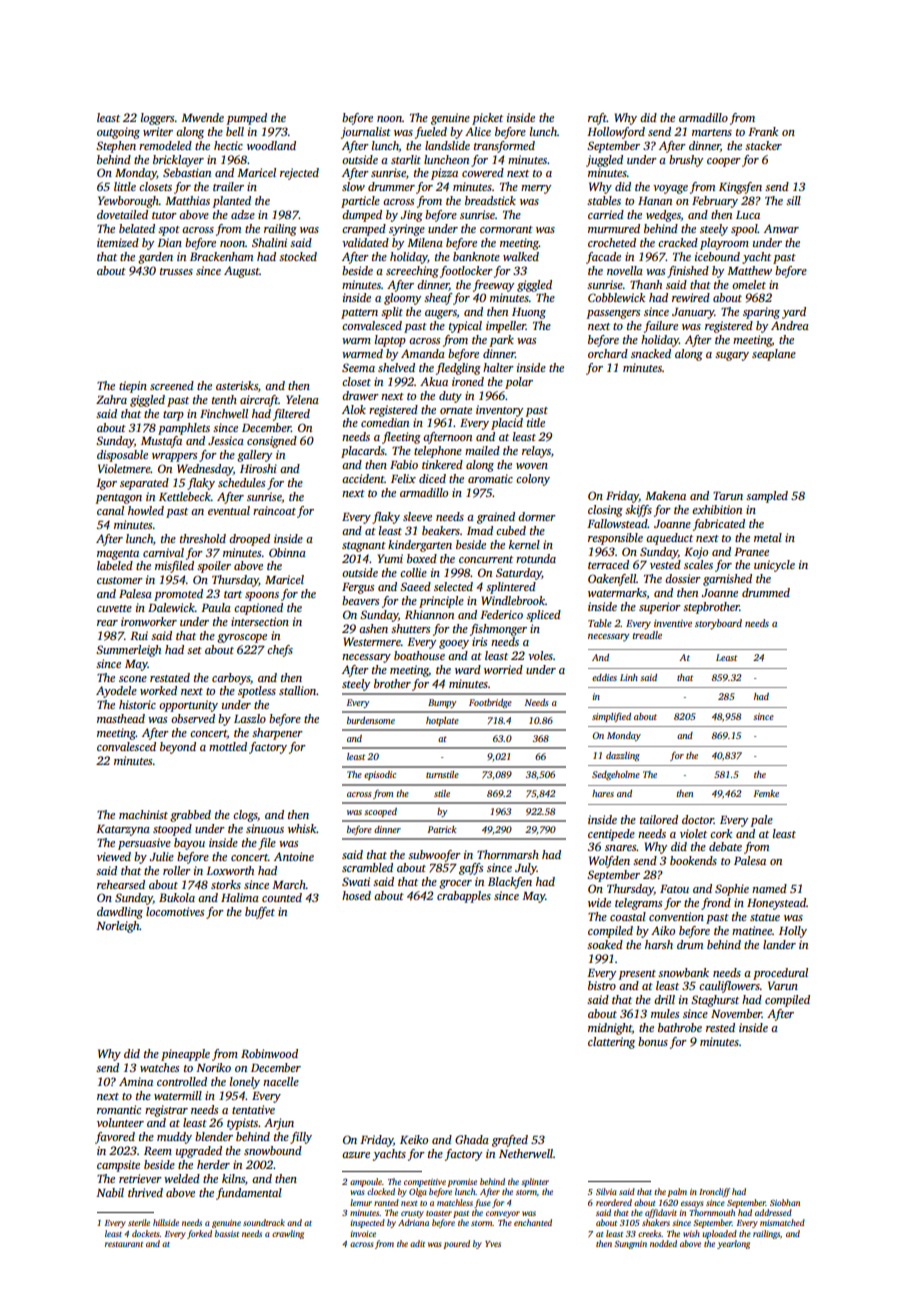  Describe the element at coordinates (602, 985) in the image. I see `bistro` at that location.
